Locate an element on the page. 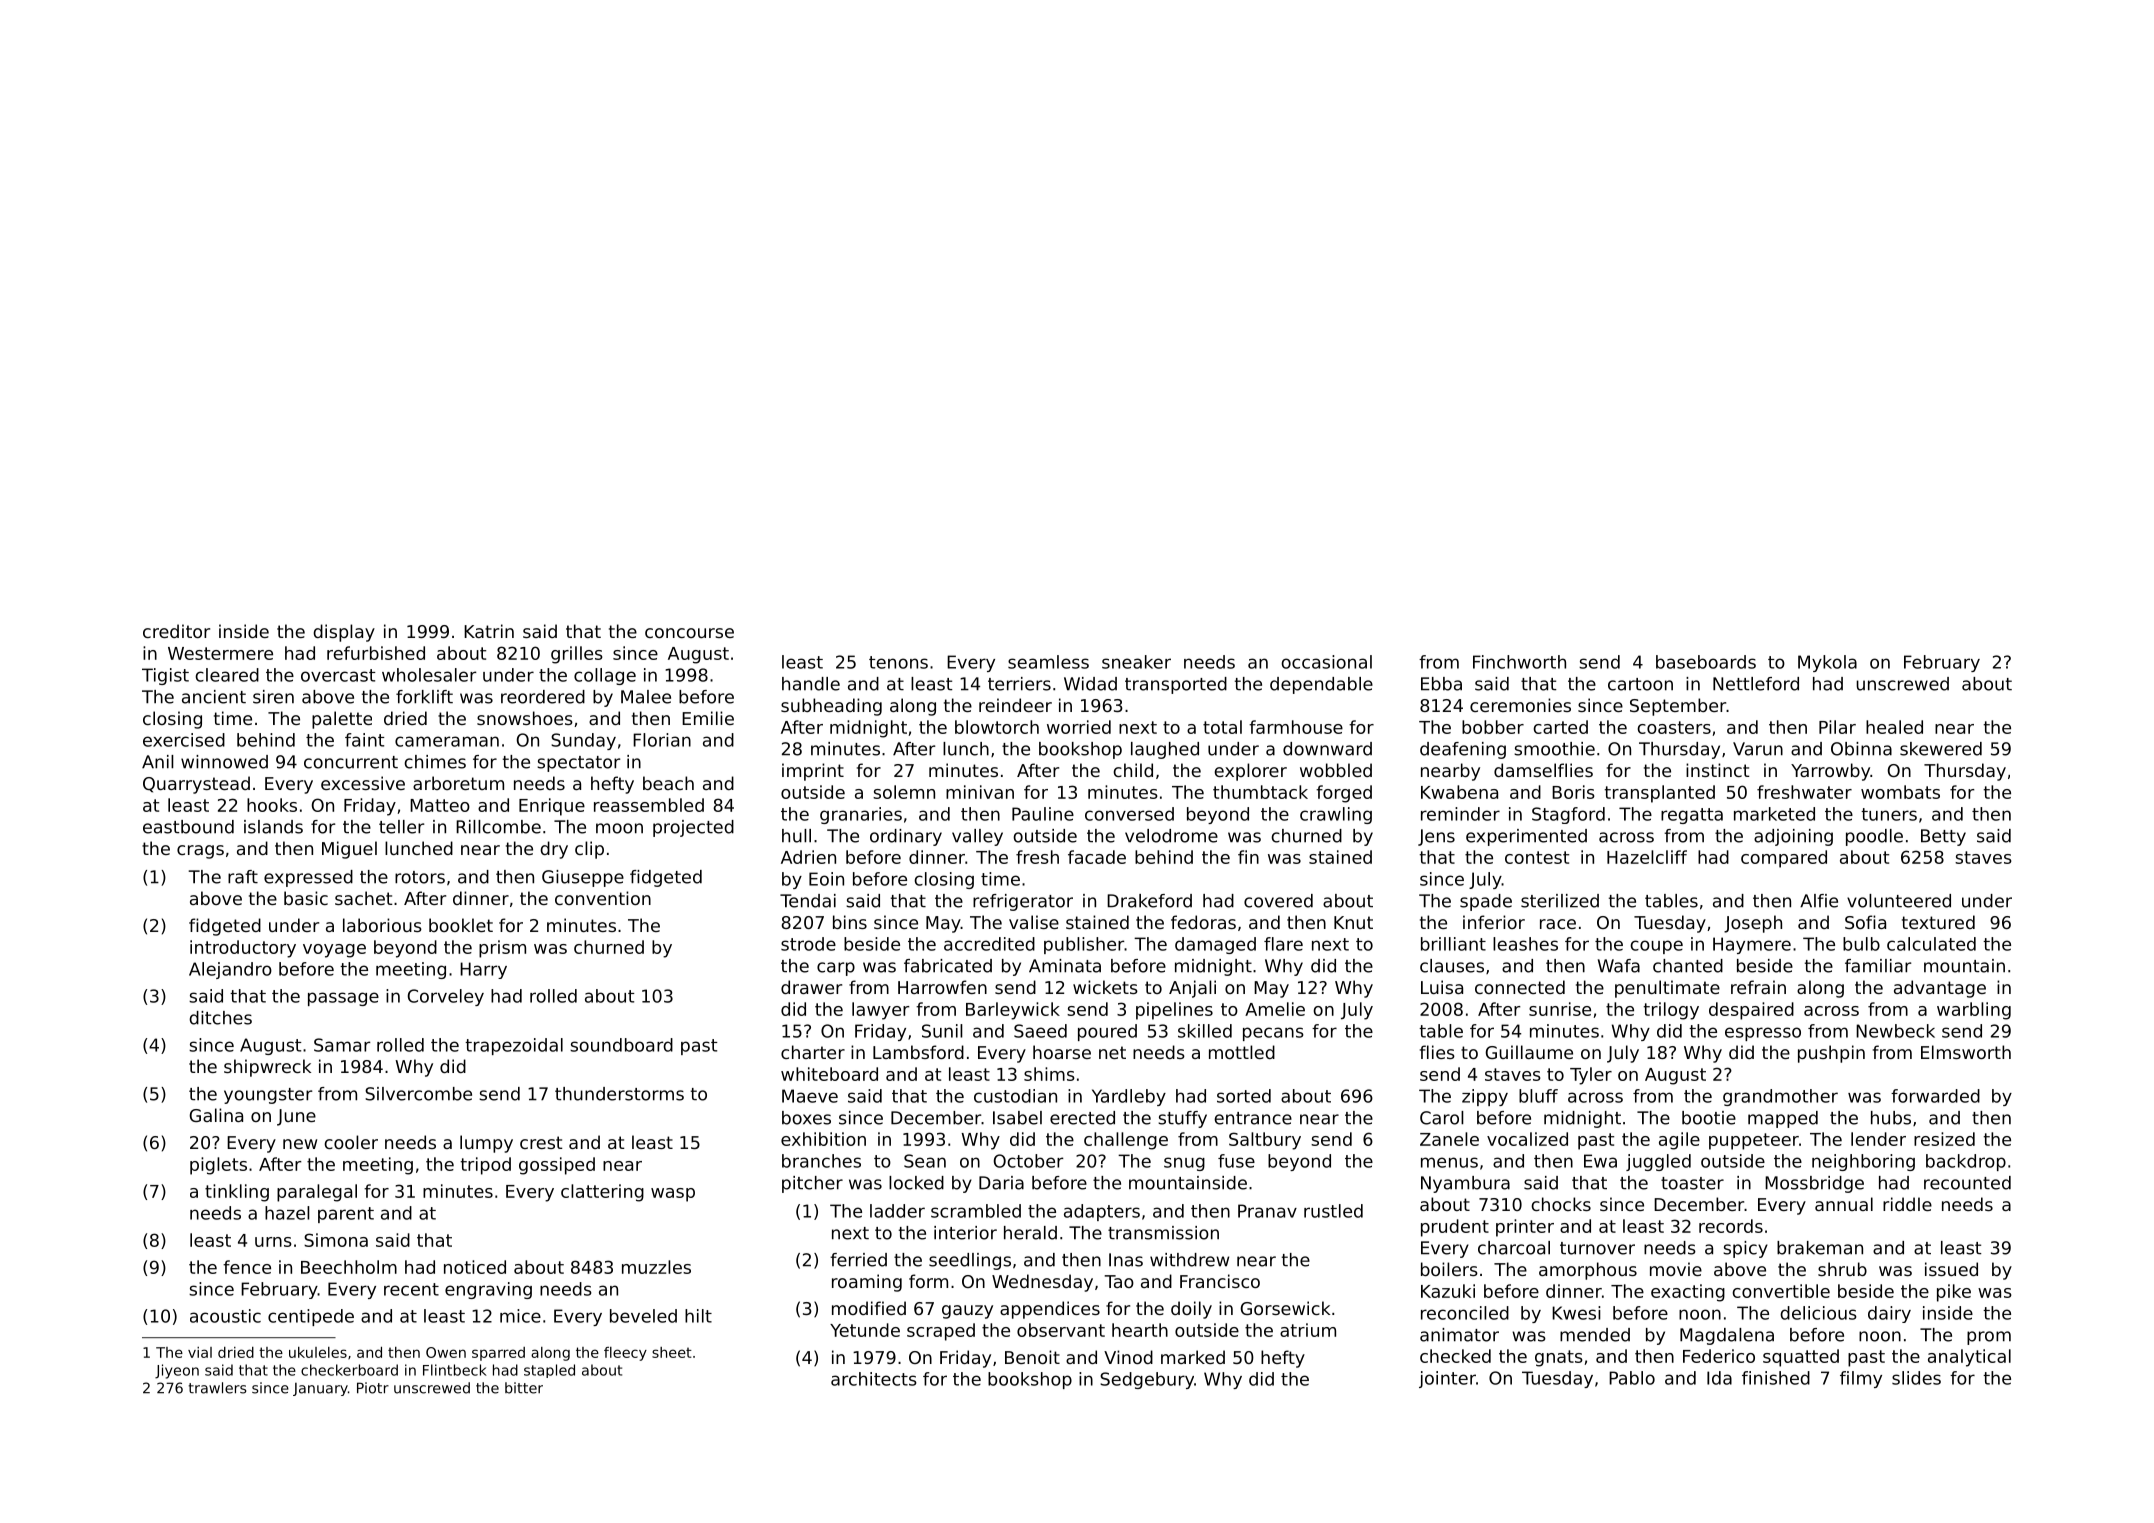 This image has height=1523, width=2154. tinkling is located at coordinates (237, 1193).
